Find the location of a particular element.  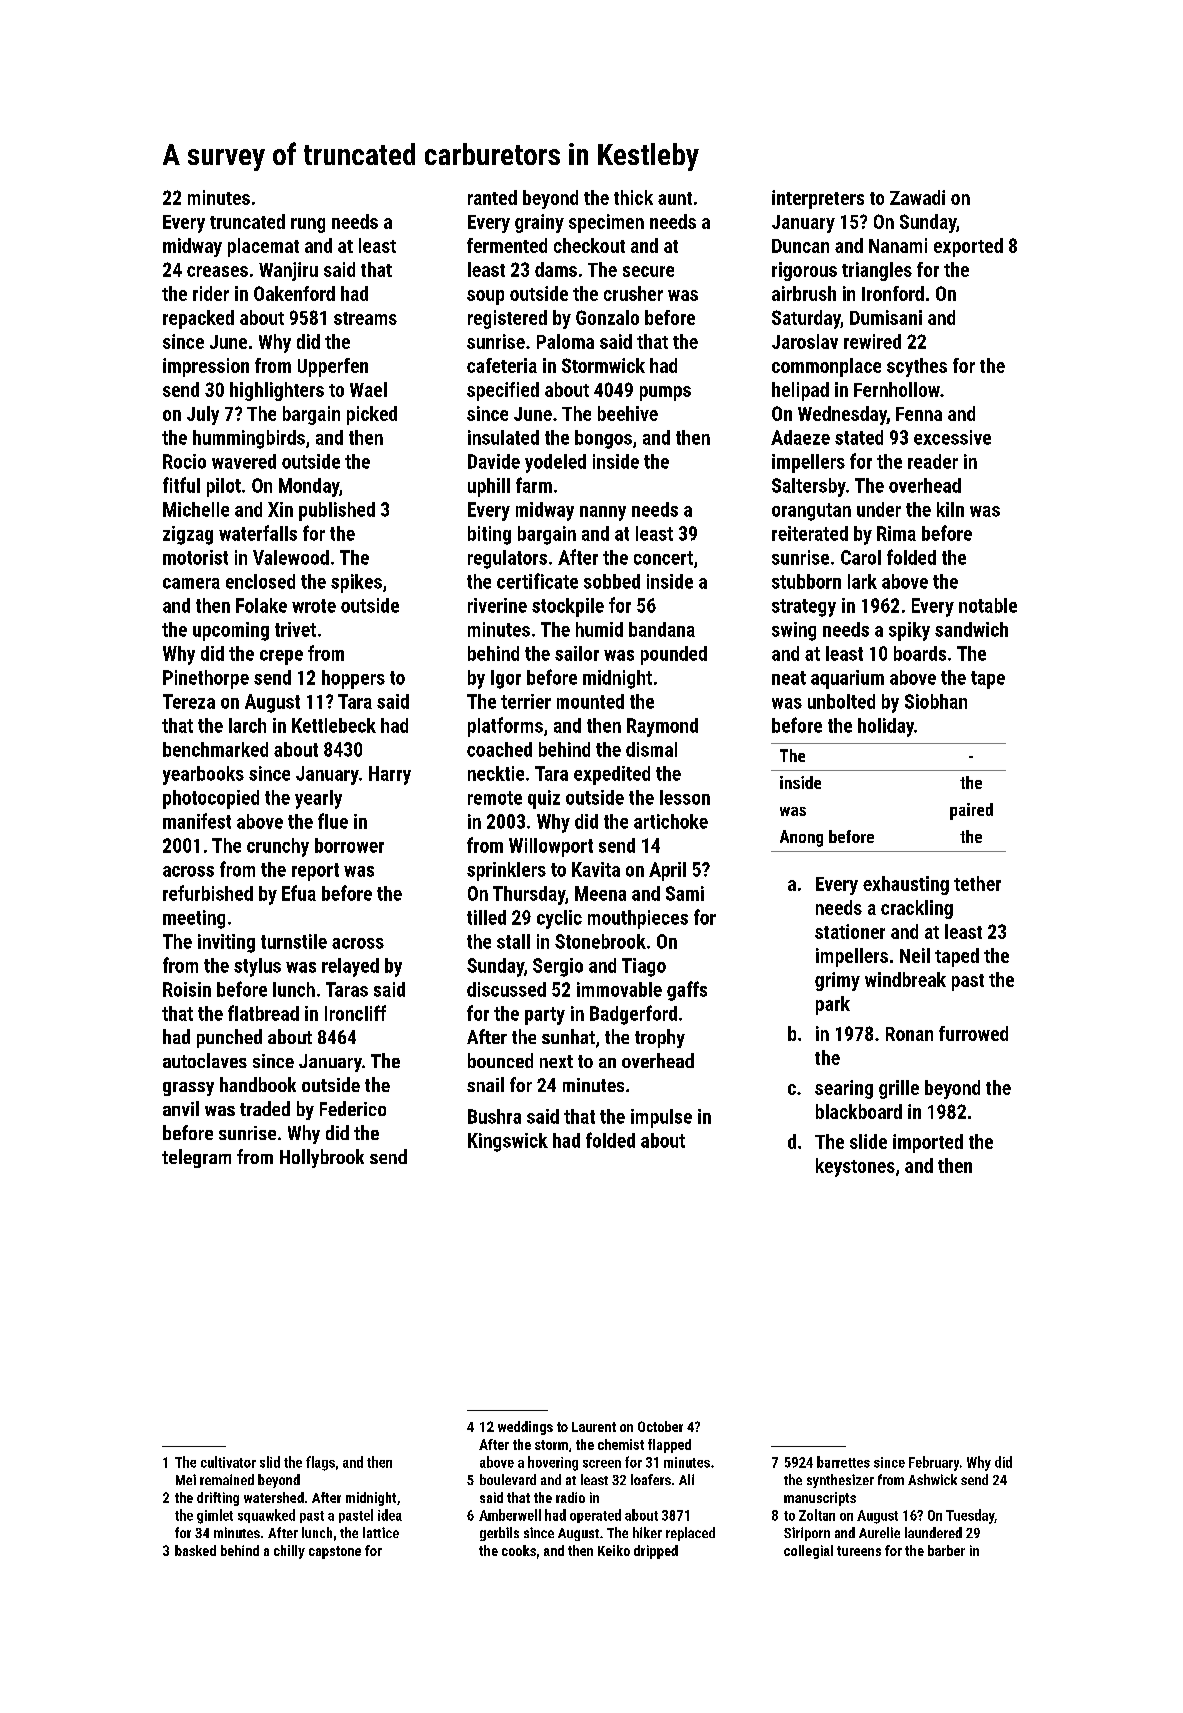

excessive is located at coordinates (952, 437).
